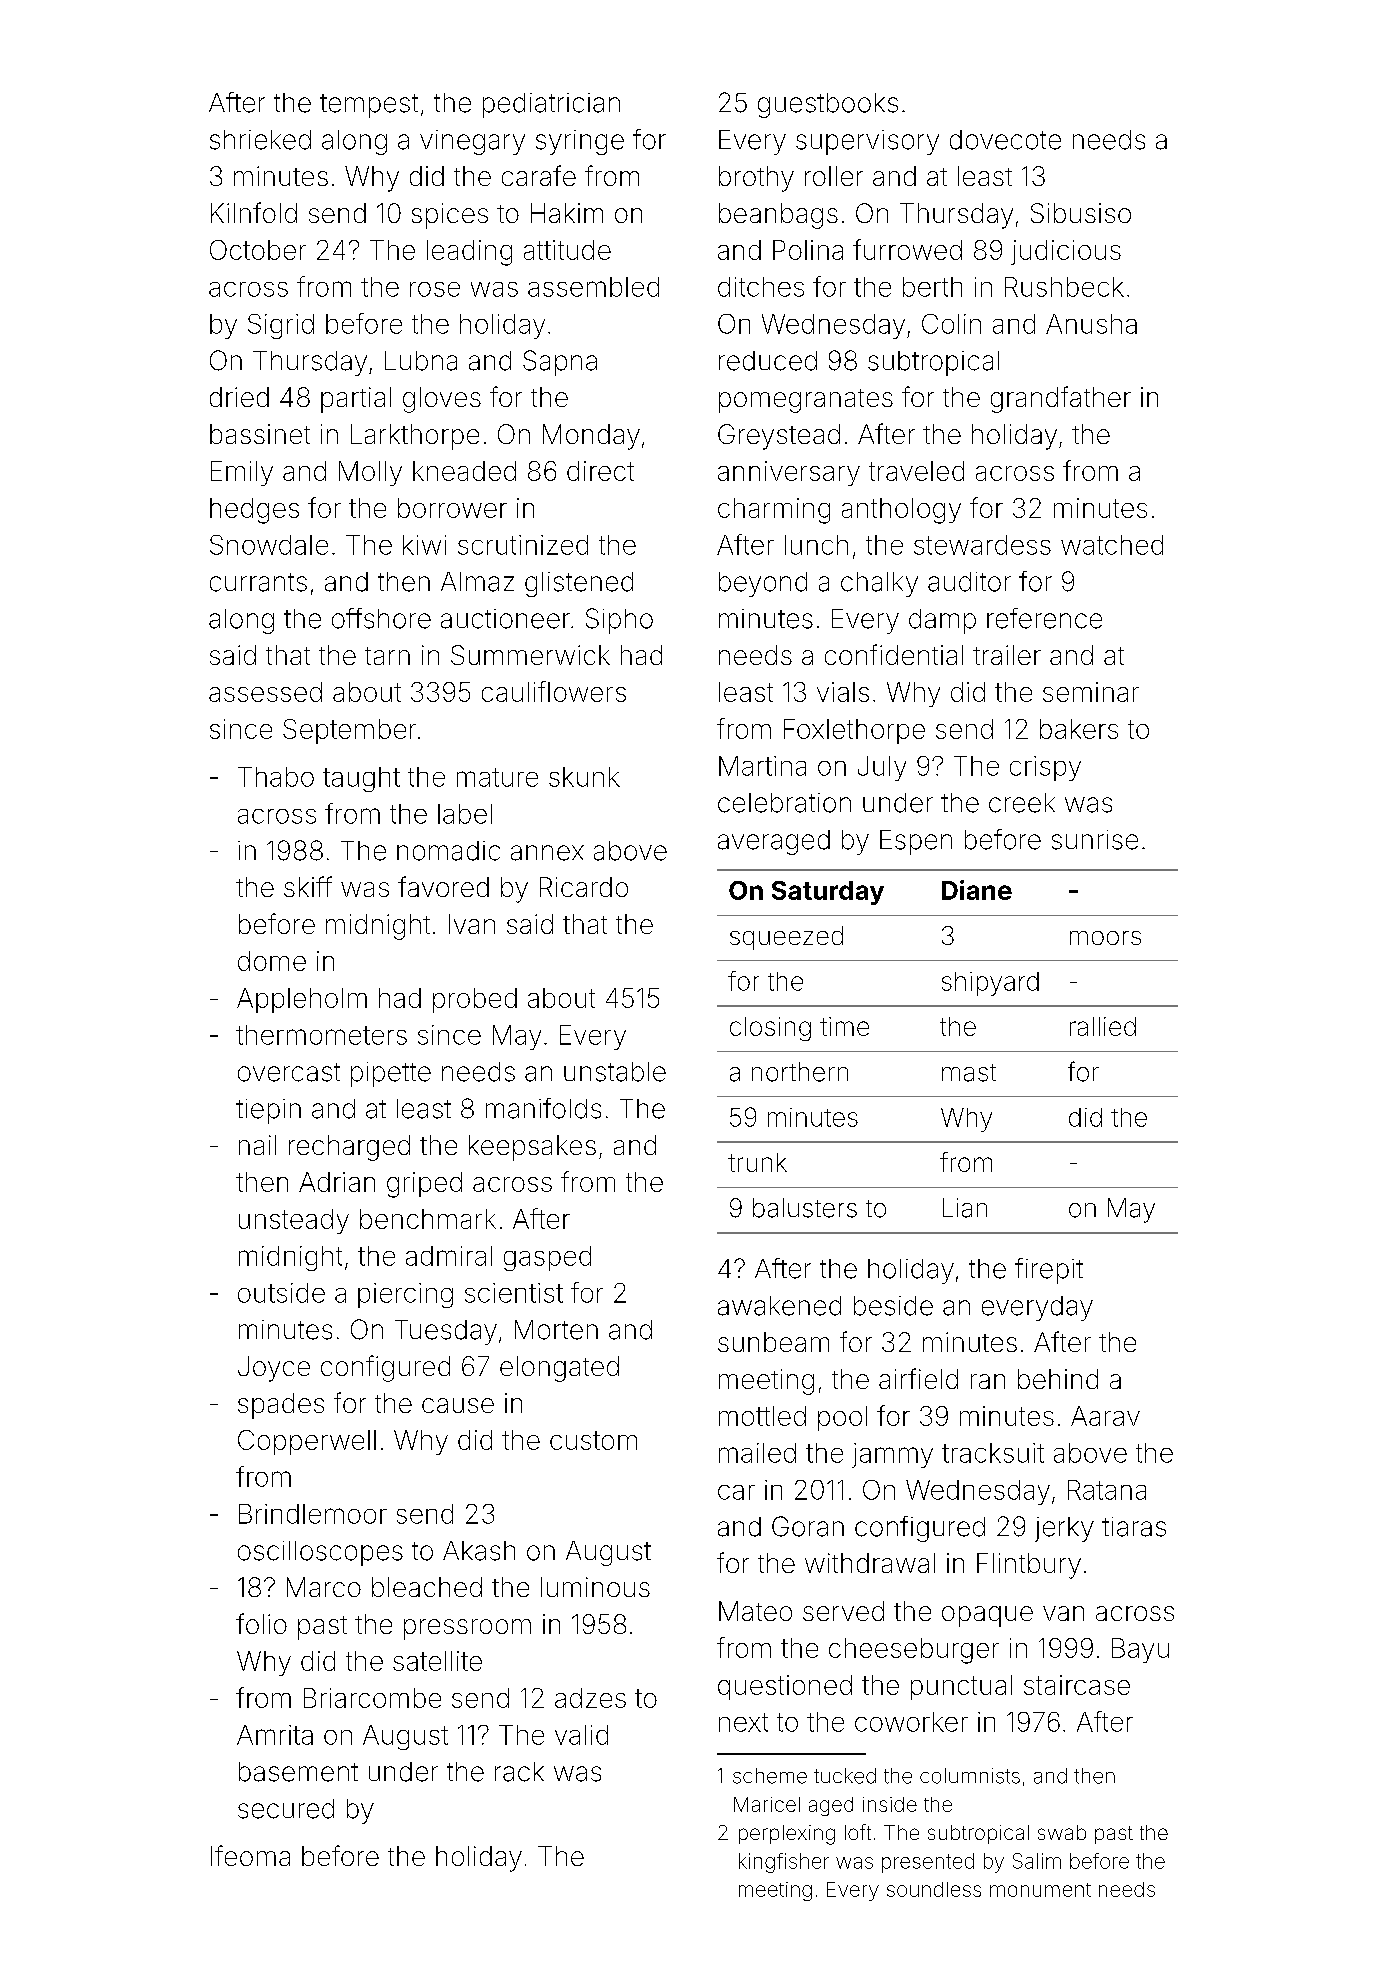 This screenshot has height=1969, width=1386. I want to click on skunk, so click(584, 777).
